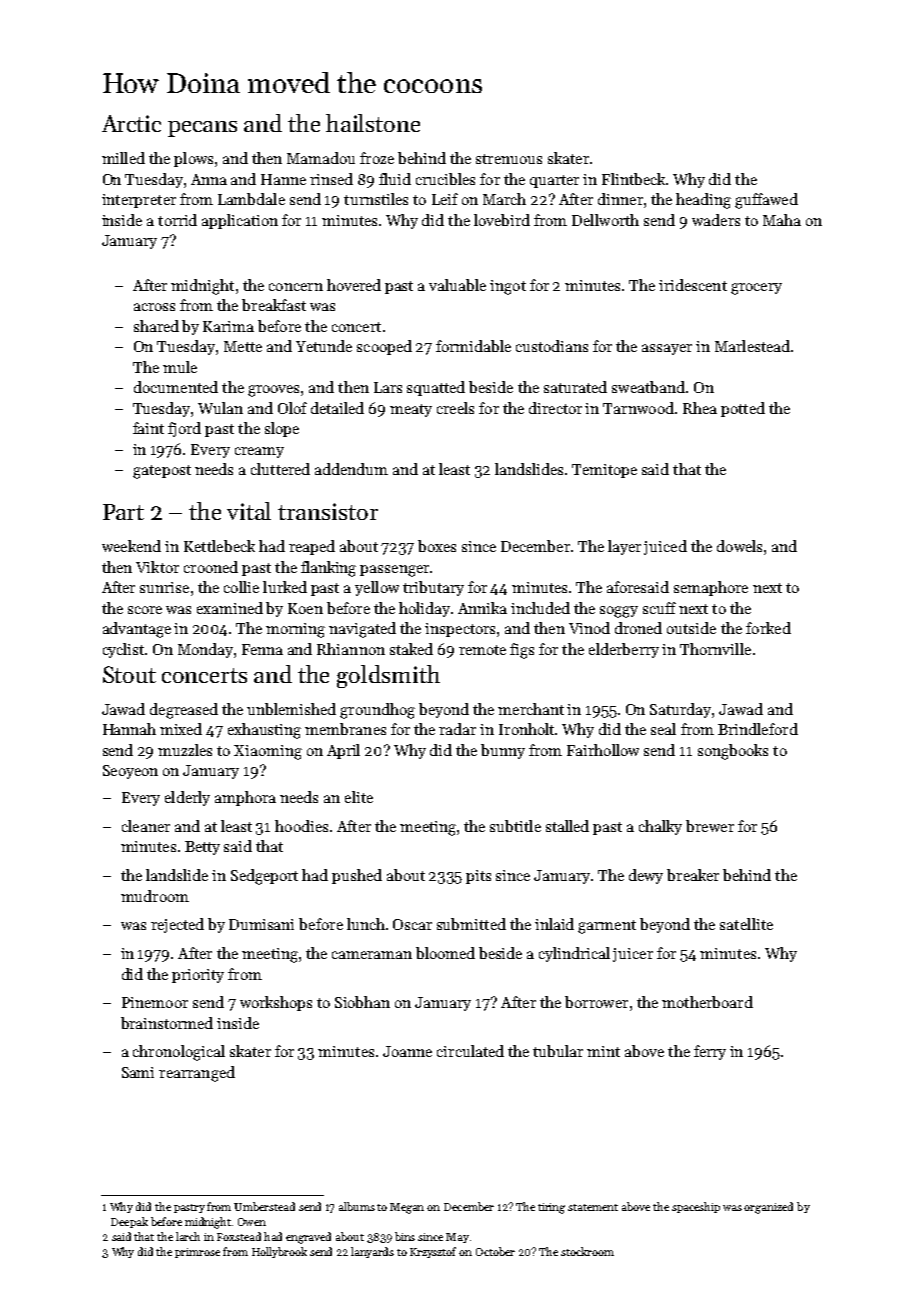 The height and width of the screenshot is (1308, 924). I want to click on tubular, so click(558, 1051).
